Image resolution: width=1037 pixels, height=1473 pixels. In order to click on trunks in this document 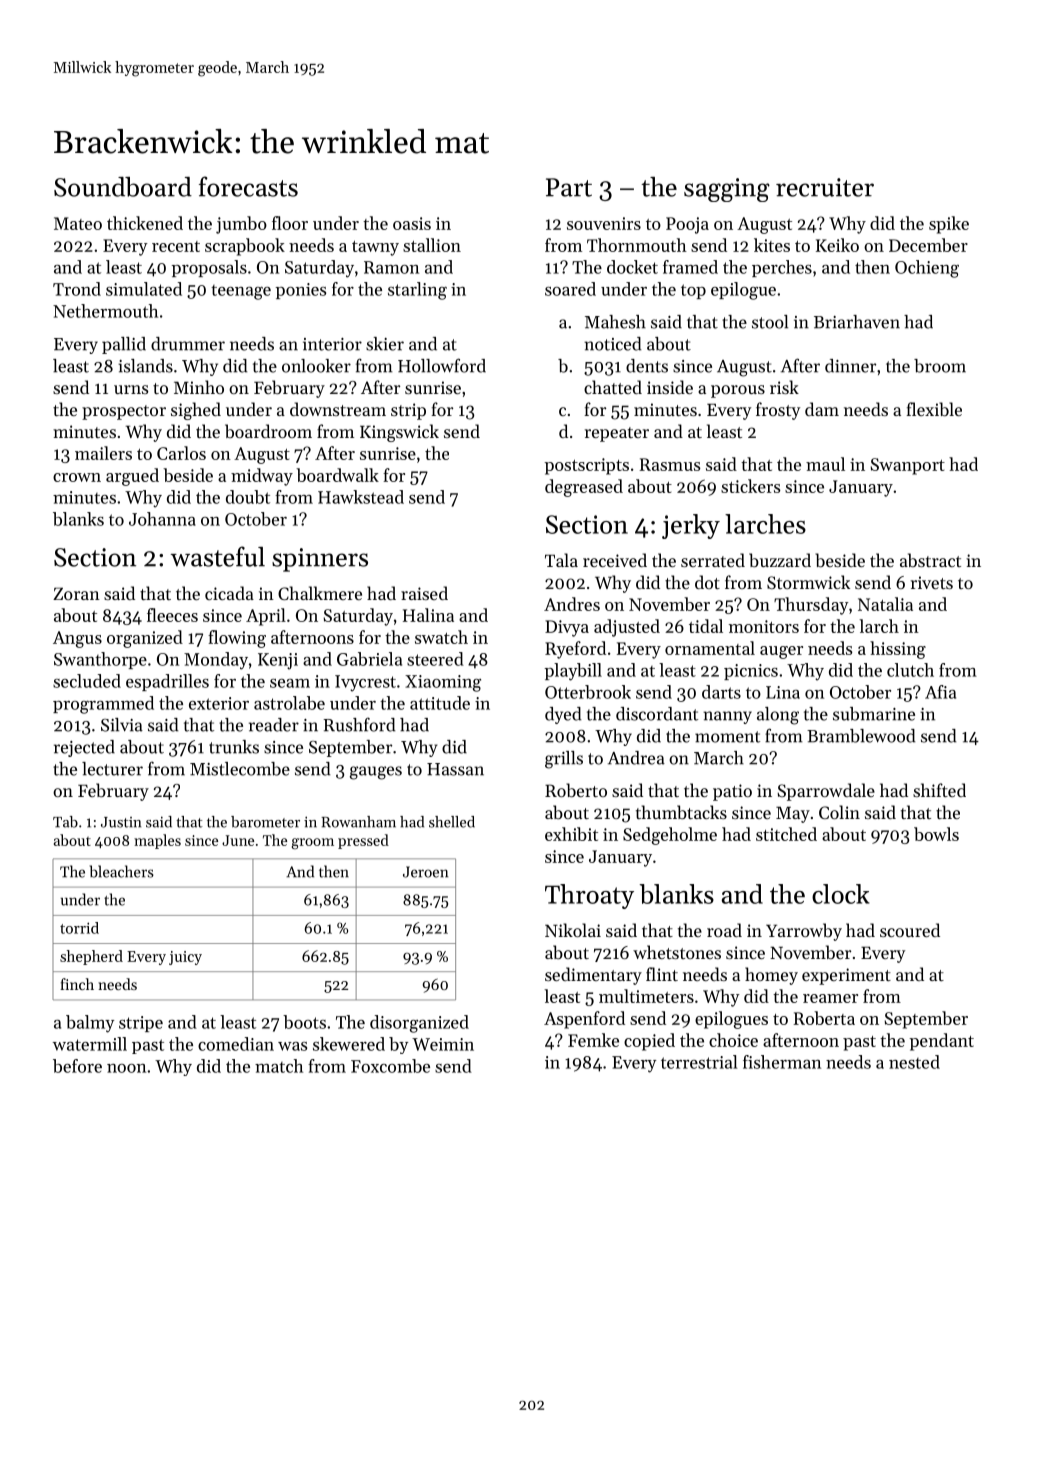, I will do `click(234, 747)`.
